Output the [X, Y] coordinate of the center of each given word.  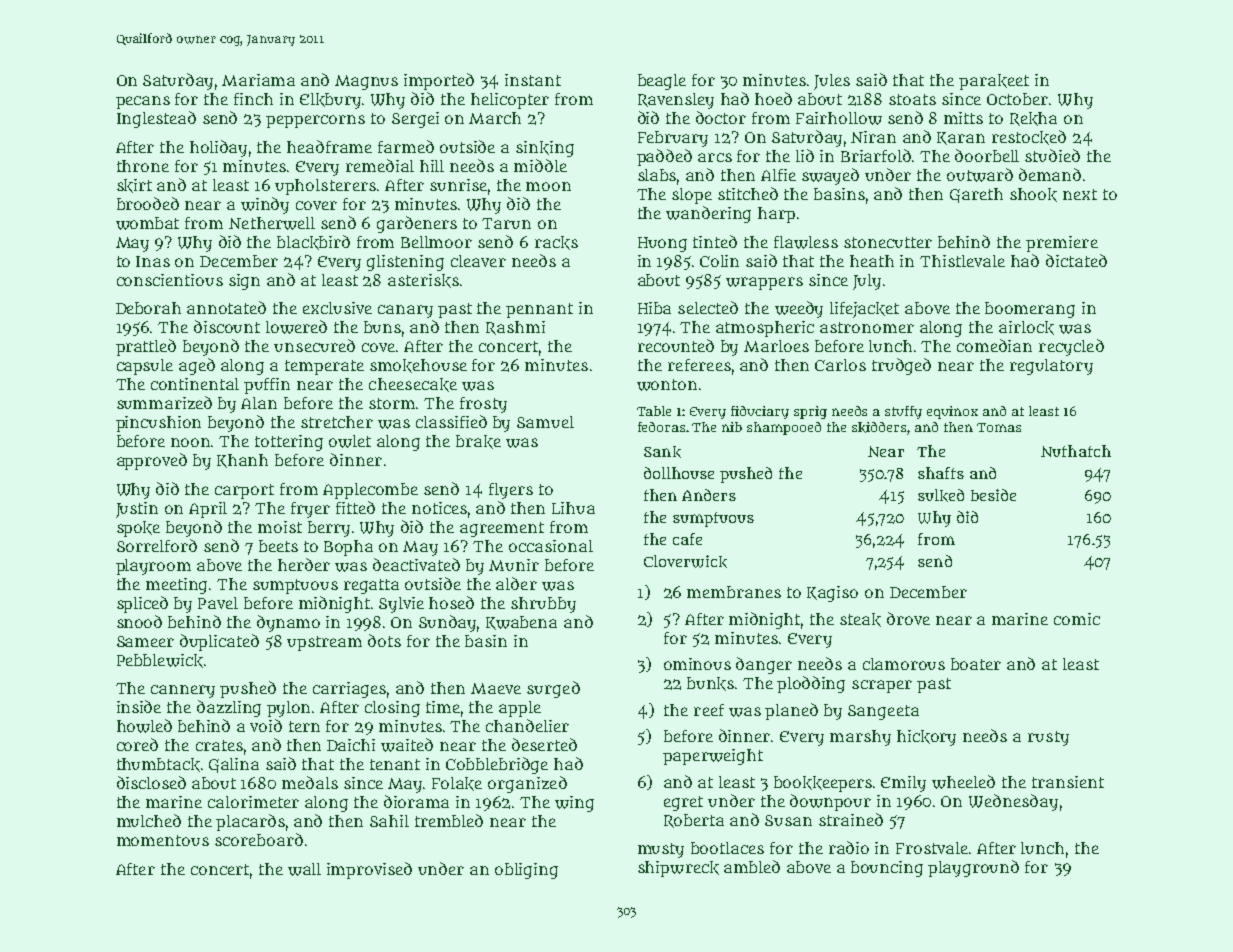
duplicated [219, 642]
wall [304, 869]
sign [244, 282]
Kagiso [832, 594]
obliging [526, 871]
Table [654, 411]
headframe [329, 146]
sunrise [458, 185]
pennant [539, 310]
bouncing [887, 869]
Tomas [999, 427]
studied [1052, 155]
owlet [350, 441]
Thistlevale [962, 261]
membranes [734, 592]
